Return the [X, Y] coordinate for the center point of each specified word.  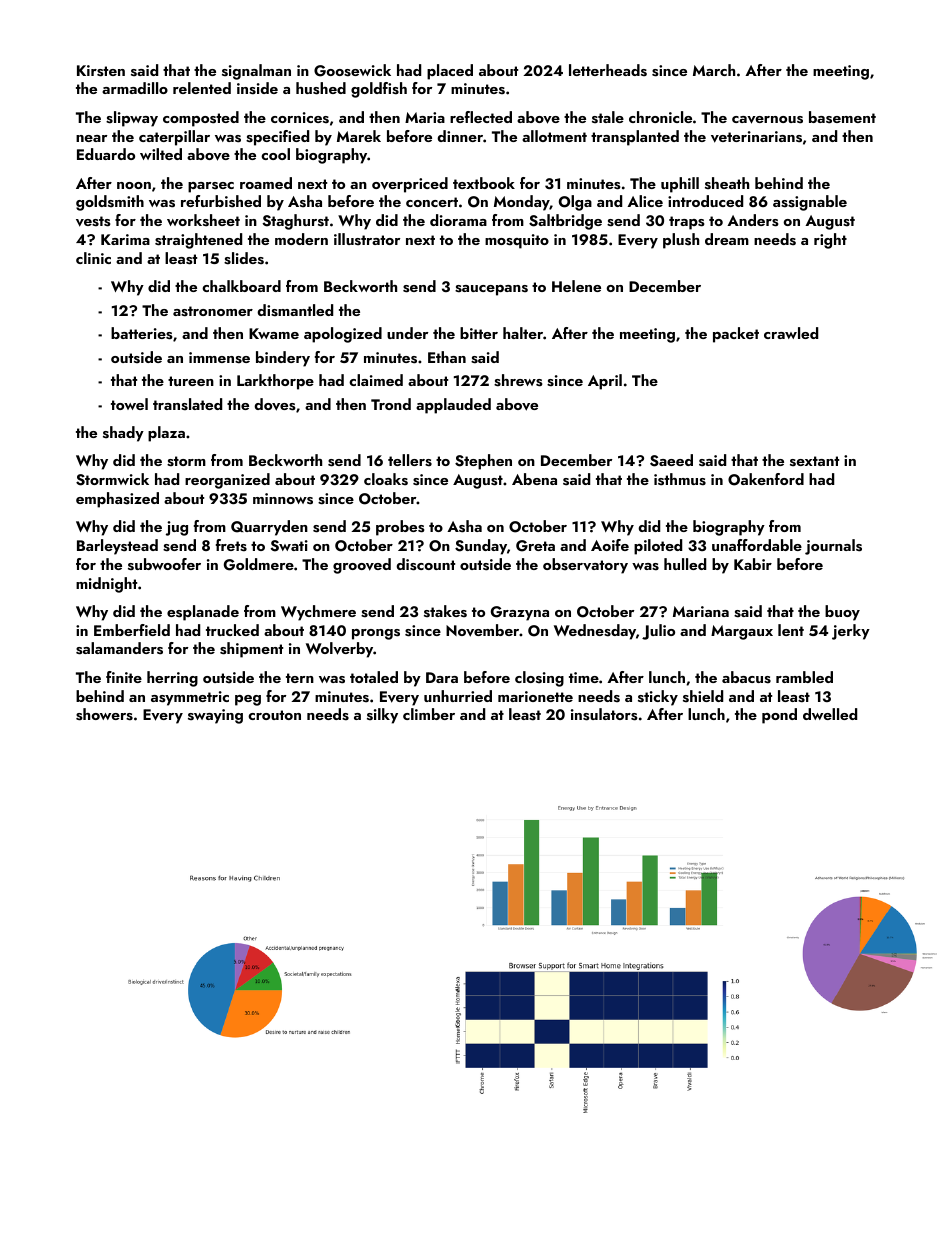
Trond [391, 404]
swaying [215, 716]
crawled [791, 333]
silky [382, 716]
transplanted [635, 138]
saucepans [491, 290]
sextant [814, 461]
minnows [283, 499]
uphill [680, 185]
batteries [141, 333]
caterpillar [174, 138]
